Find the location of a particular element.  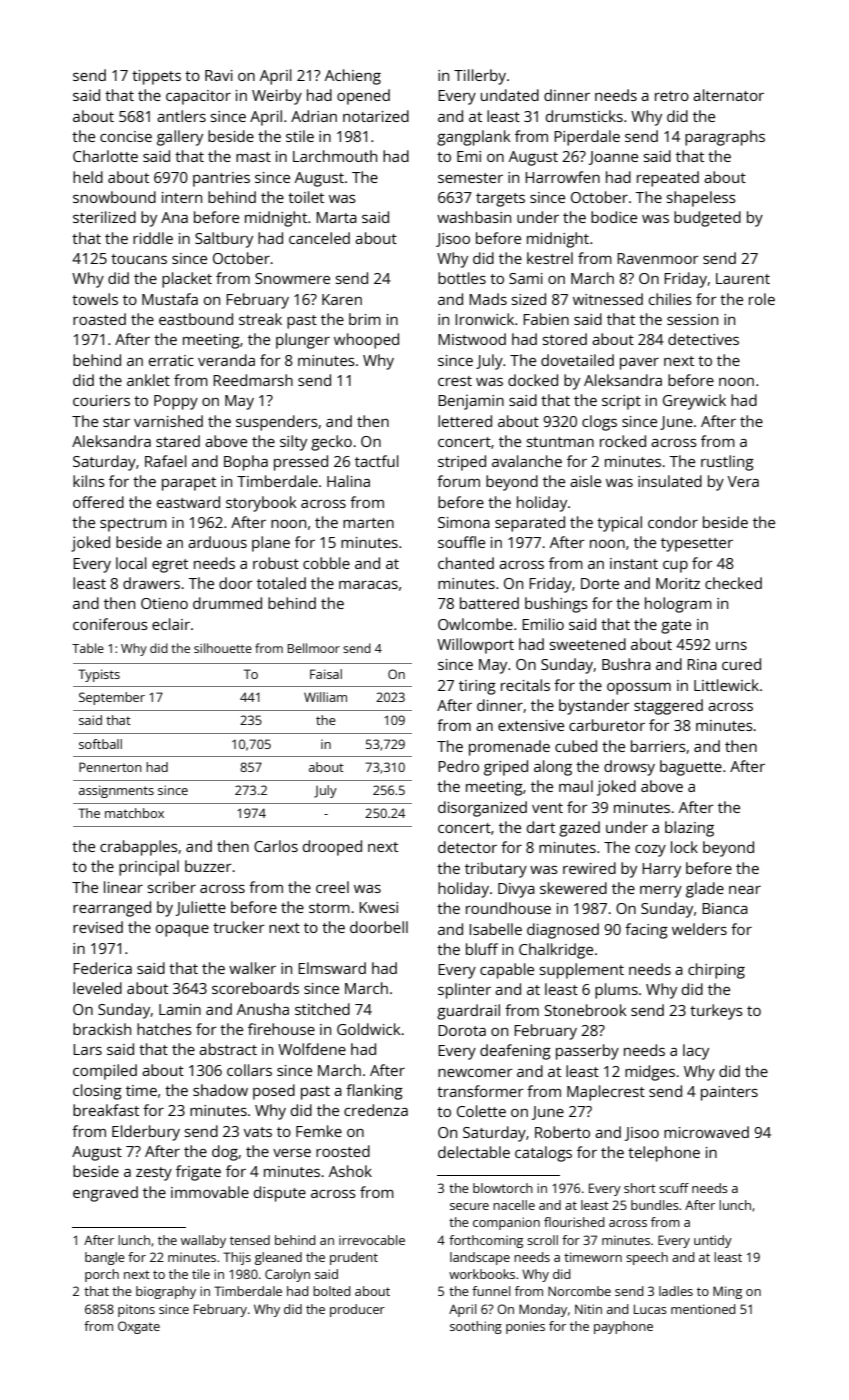

alternator is located at coordinates (728, 95).
